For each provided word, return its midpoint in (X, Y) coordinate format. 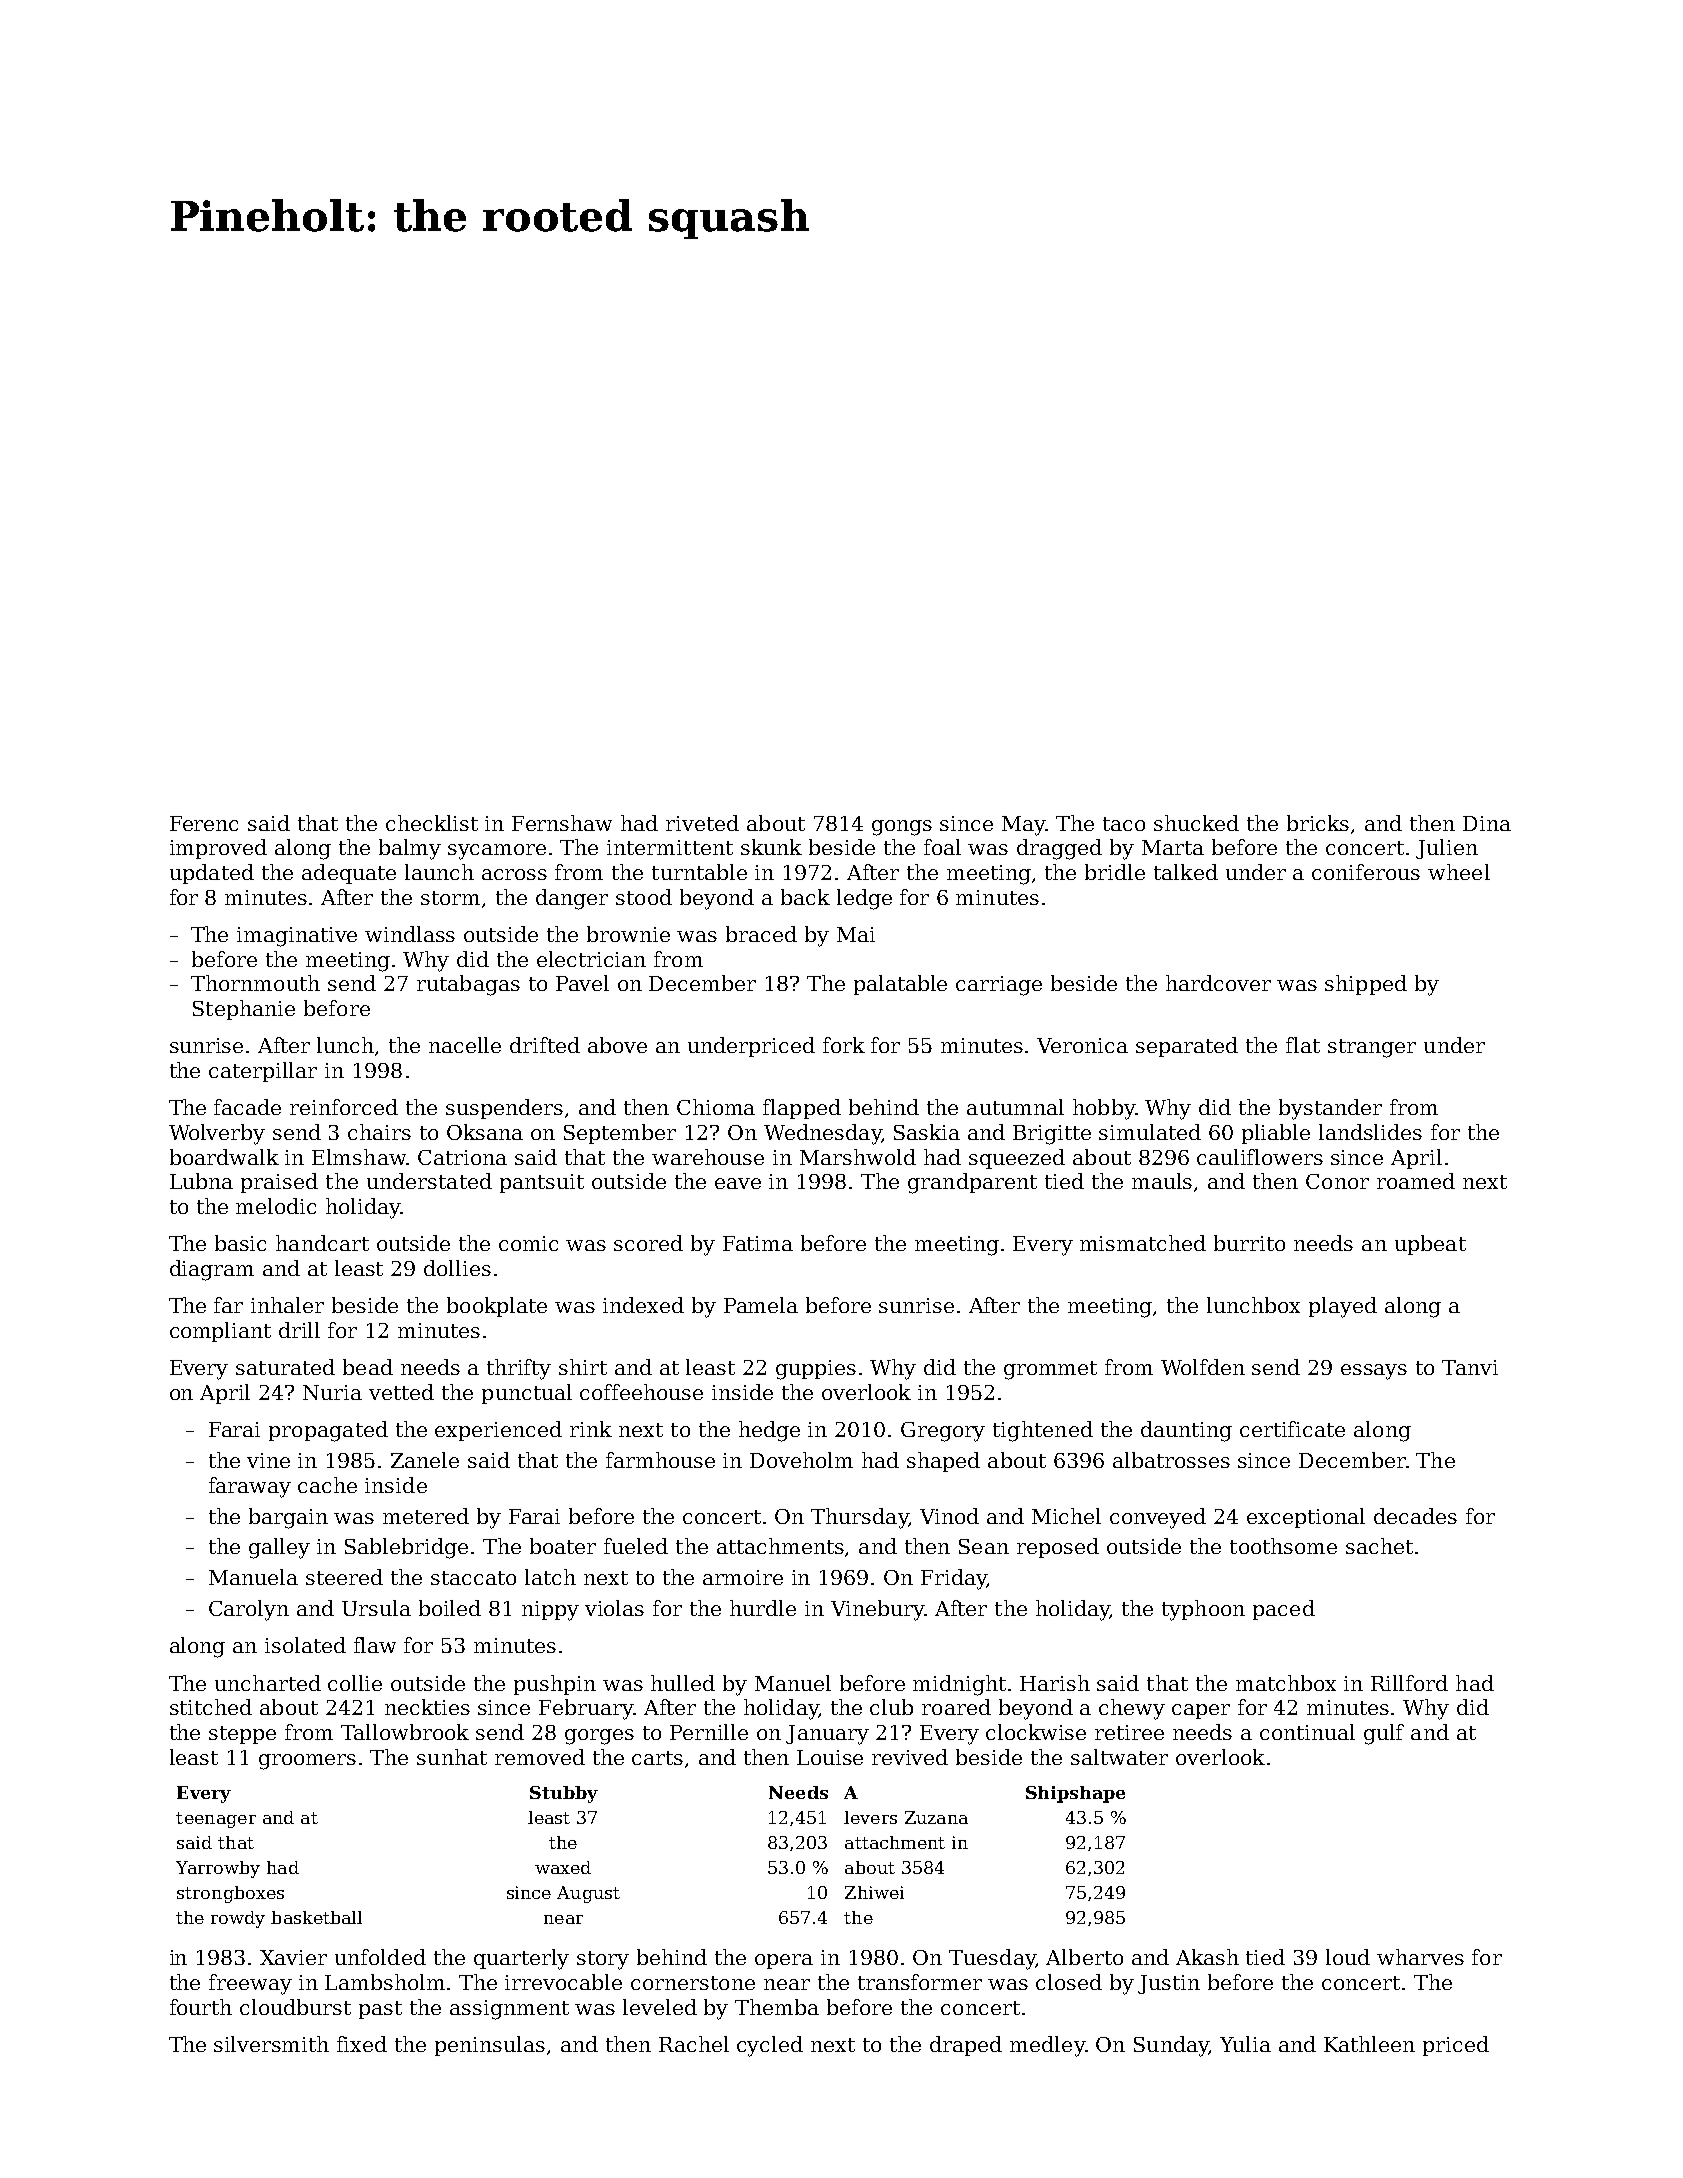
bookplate (497, 1307)
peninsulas (490, 2046)
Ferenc (204, 823)
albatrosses (1171, 1460)
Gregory (943, 1432)
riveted (702, 823)
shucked (1196, 823)
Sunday (1171, 2046)
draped (966, 2046)
